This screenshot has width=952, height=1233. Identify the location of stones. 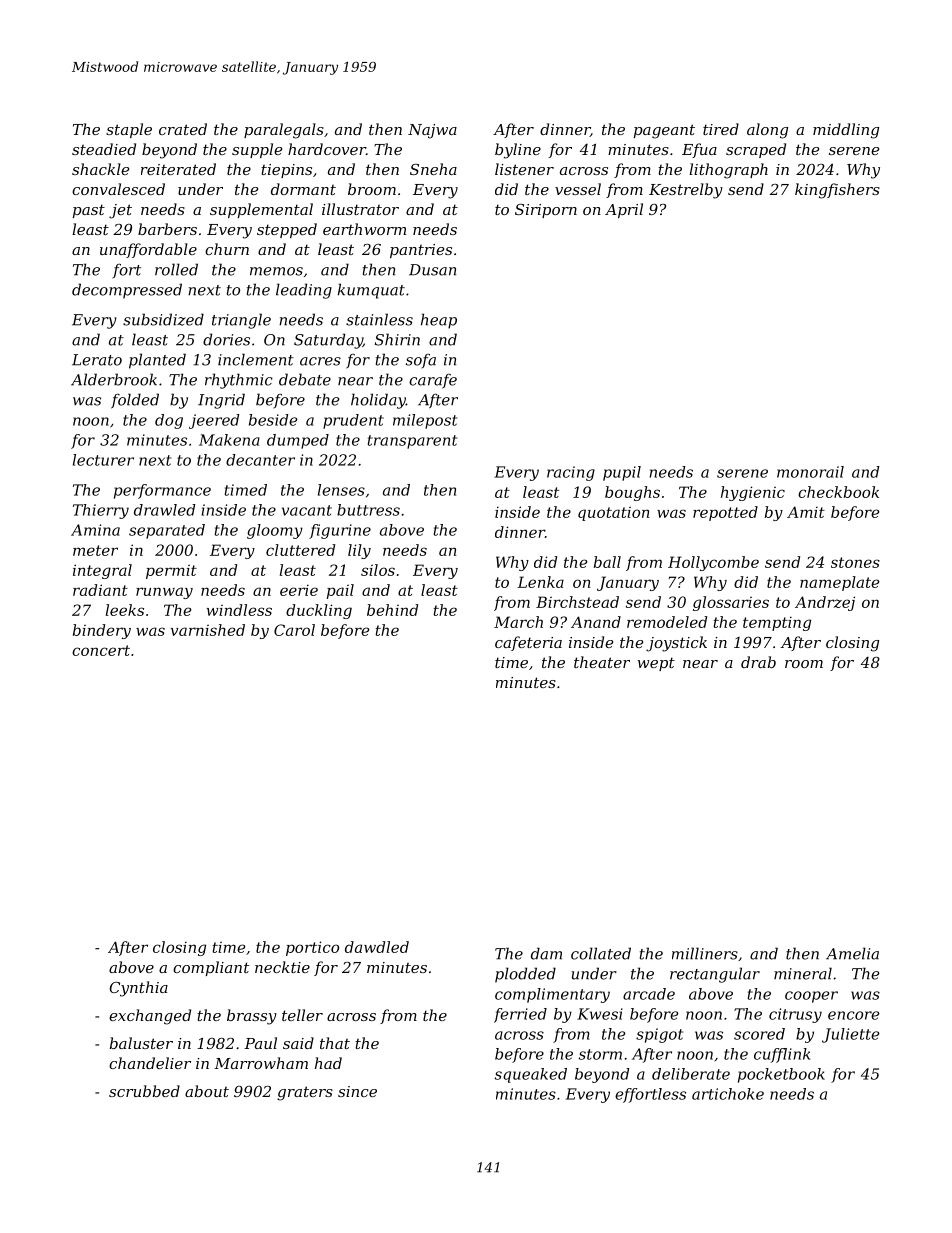
(855, 562).
